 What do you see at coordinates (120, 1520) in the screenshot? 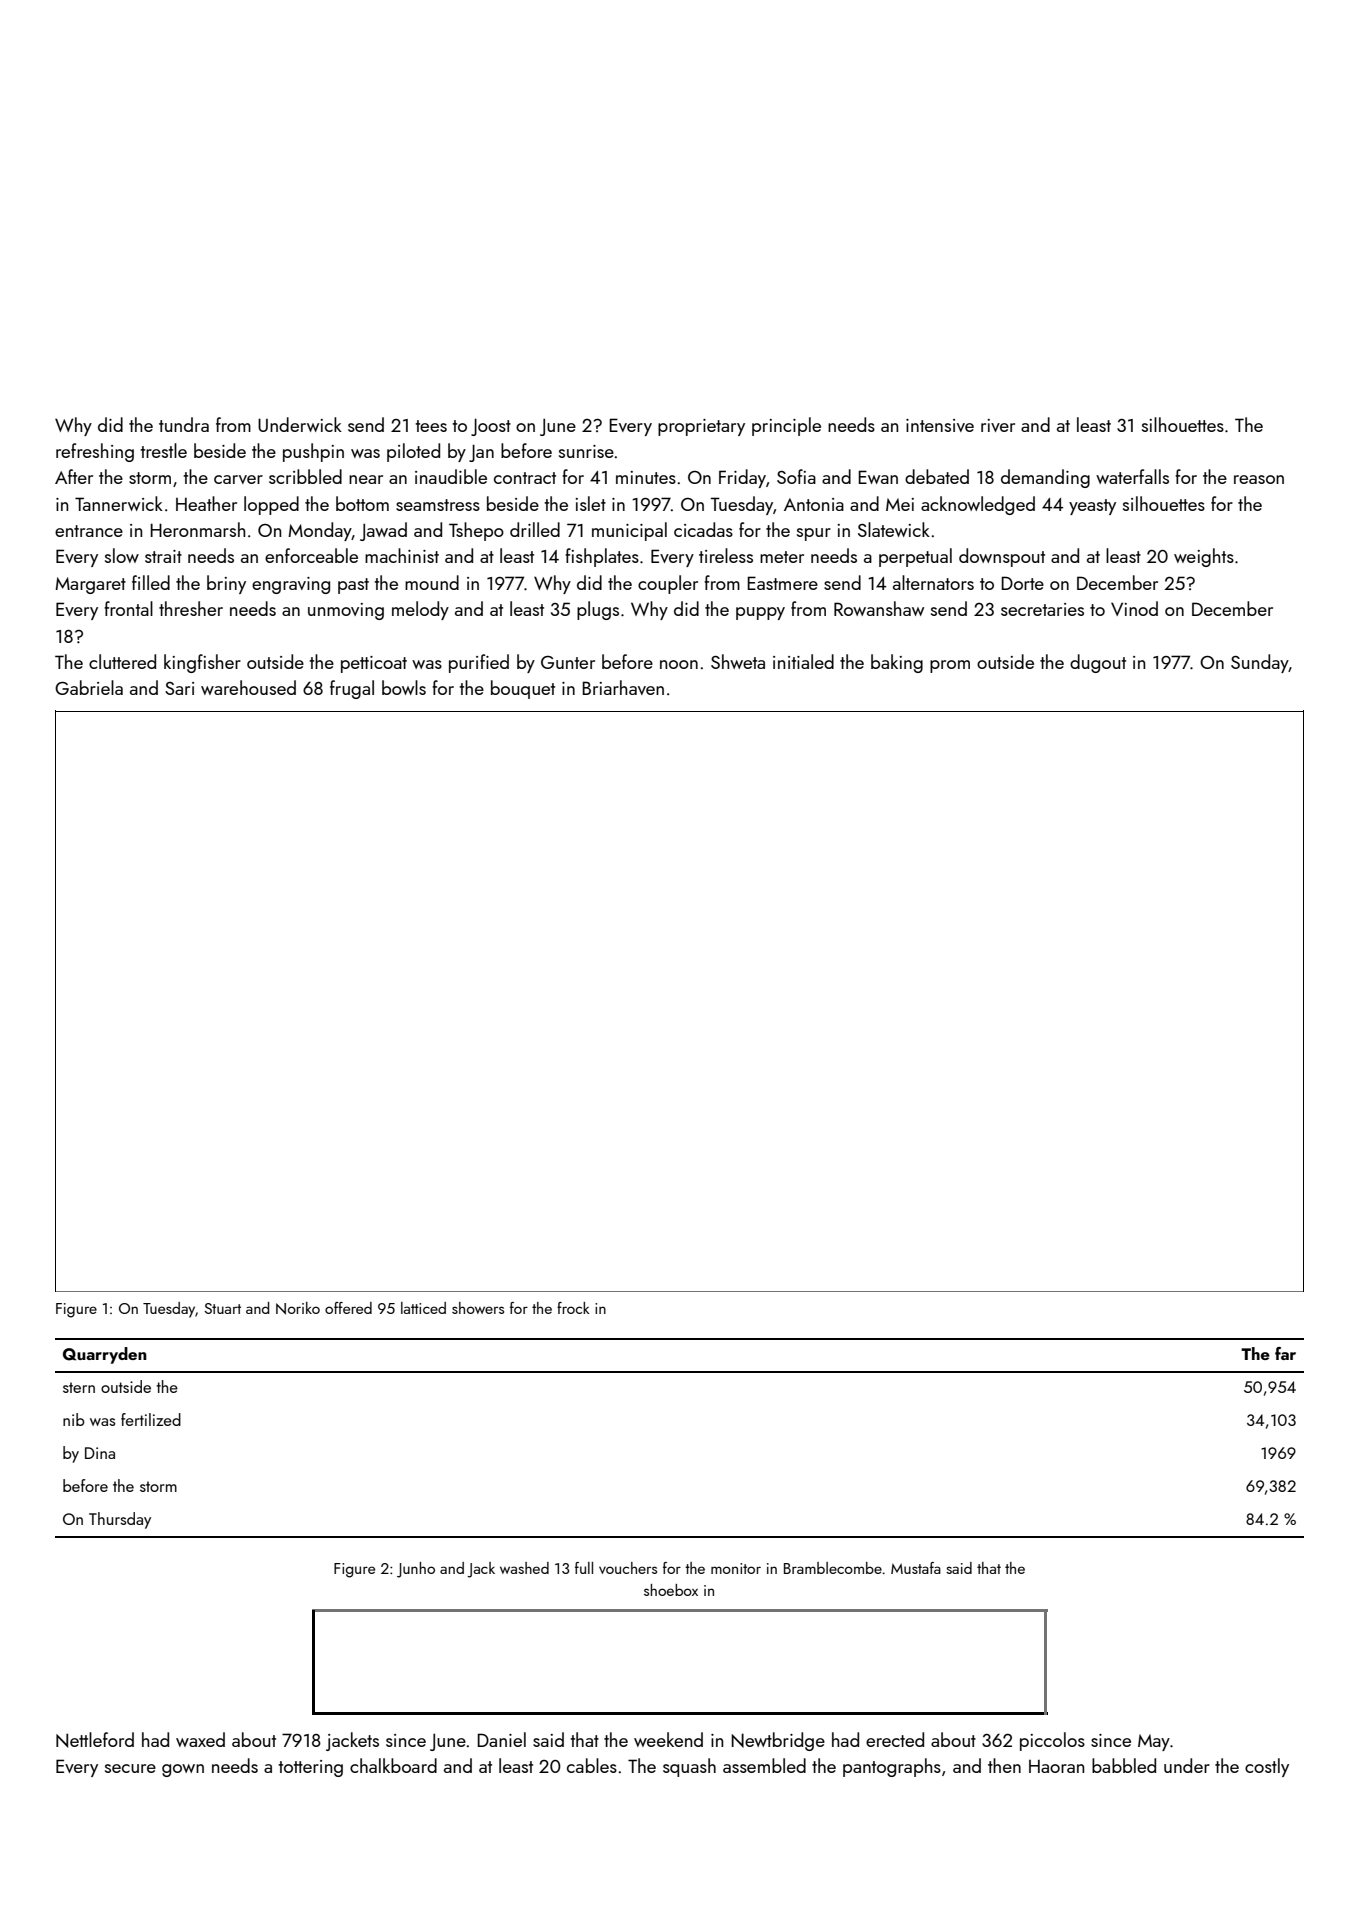
I see `Thursday` at bounding box center [120, 1520].
